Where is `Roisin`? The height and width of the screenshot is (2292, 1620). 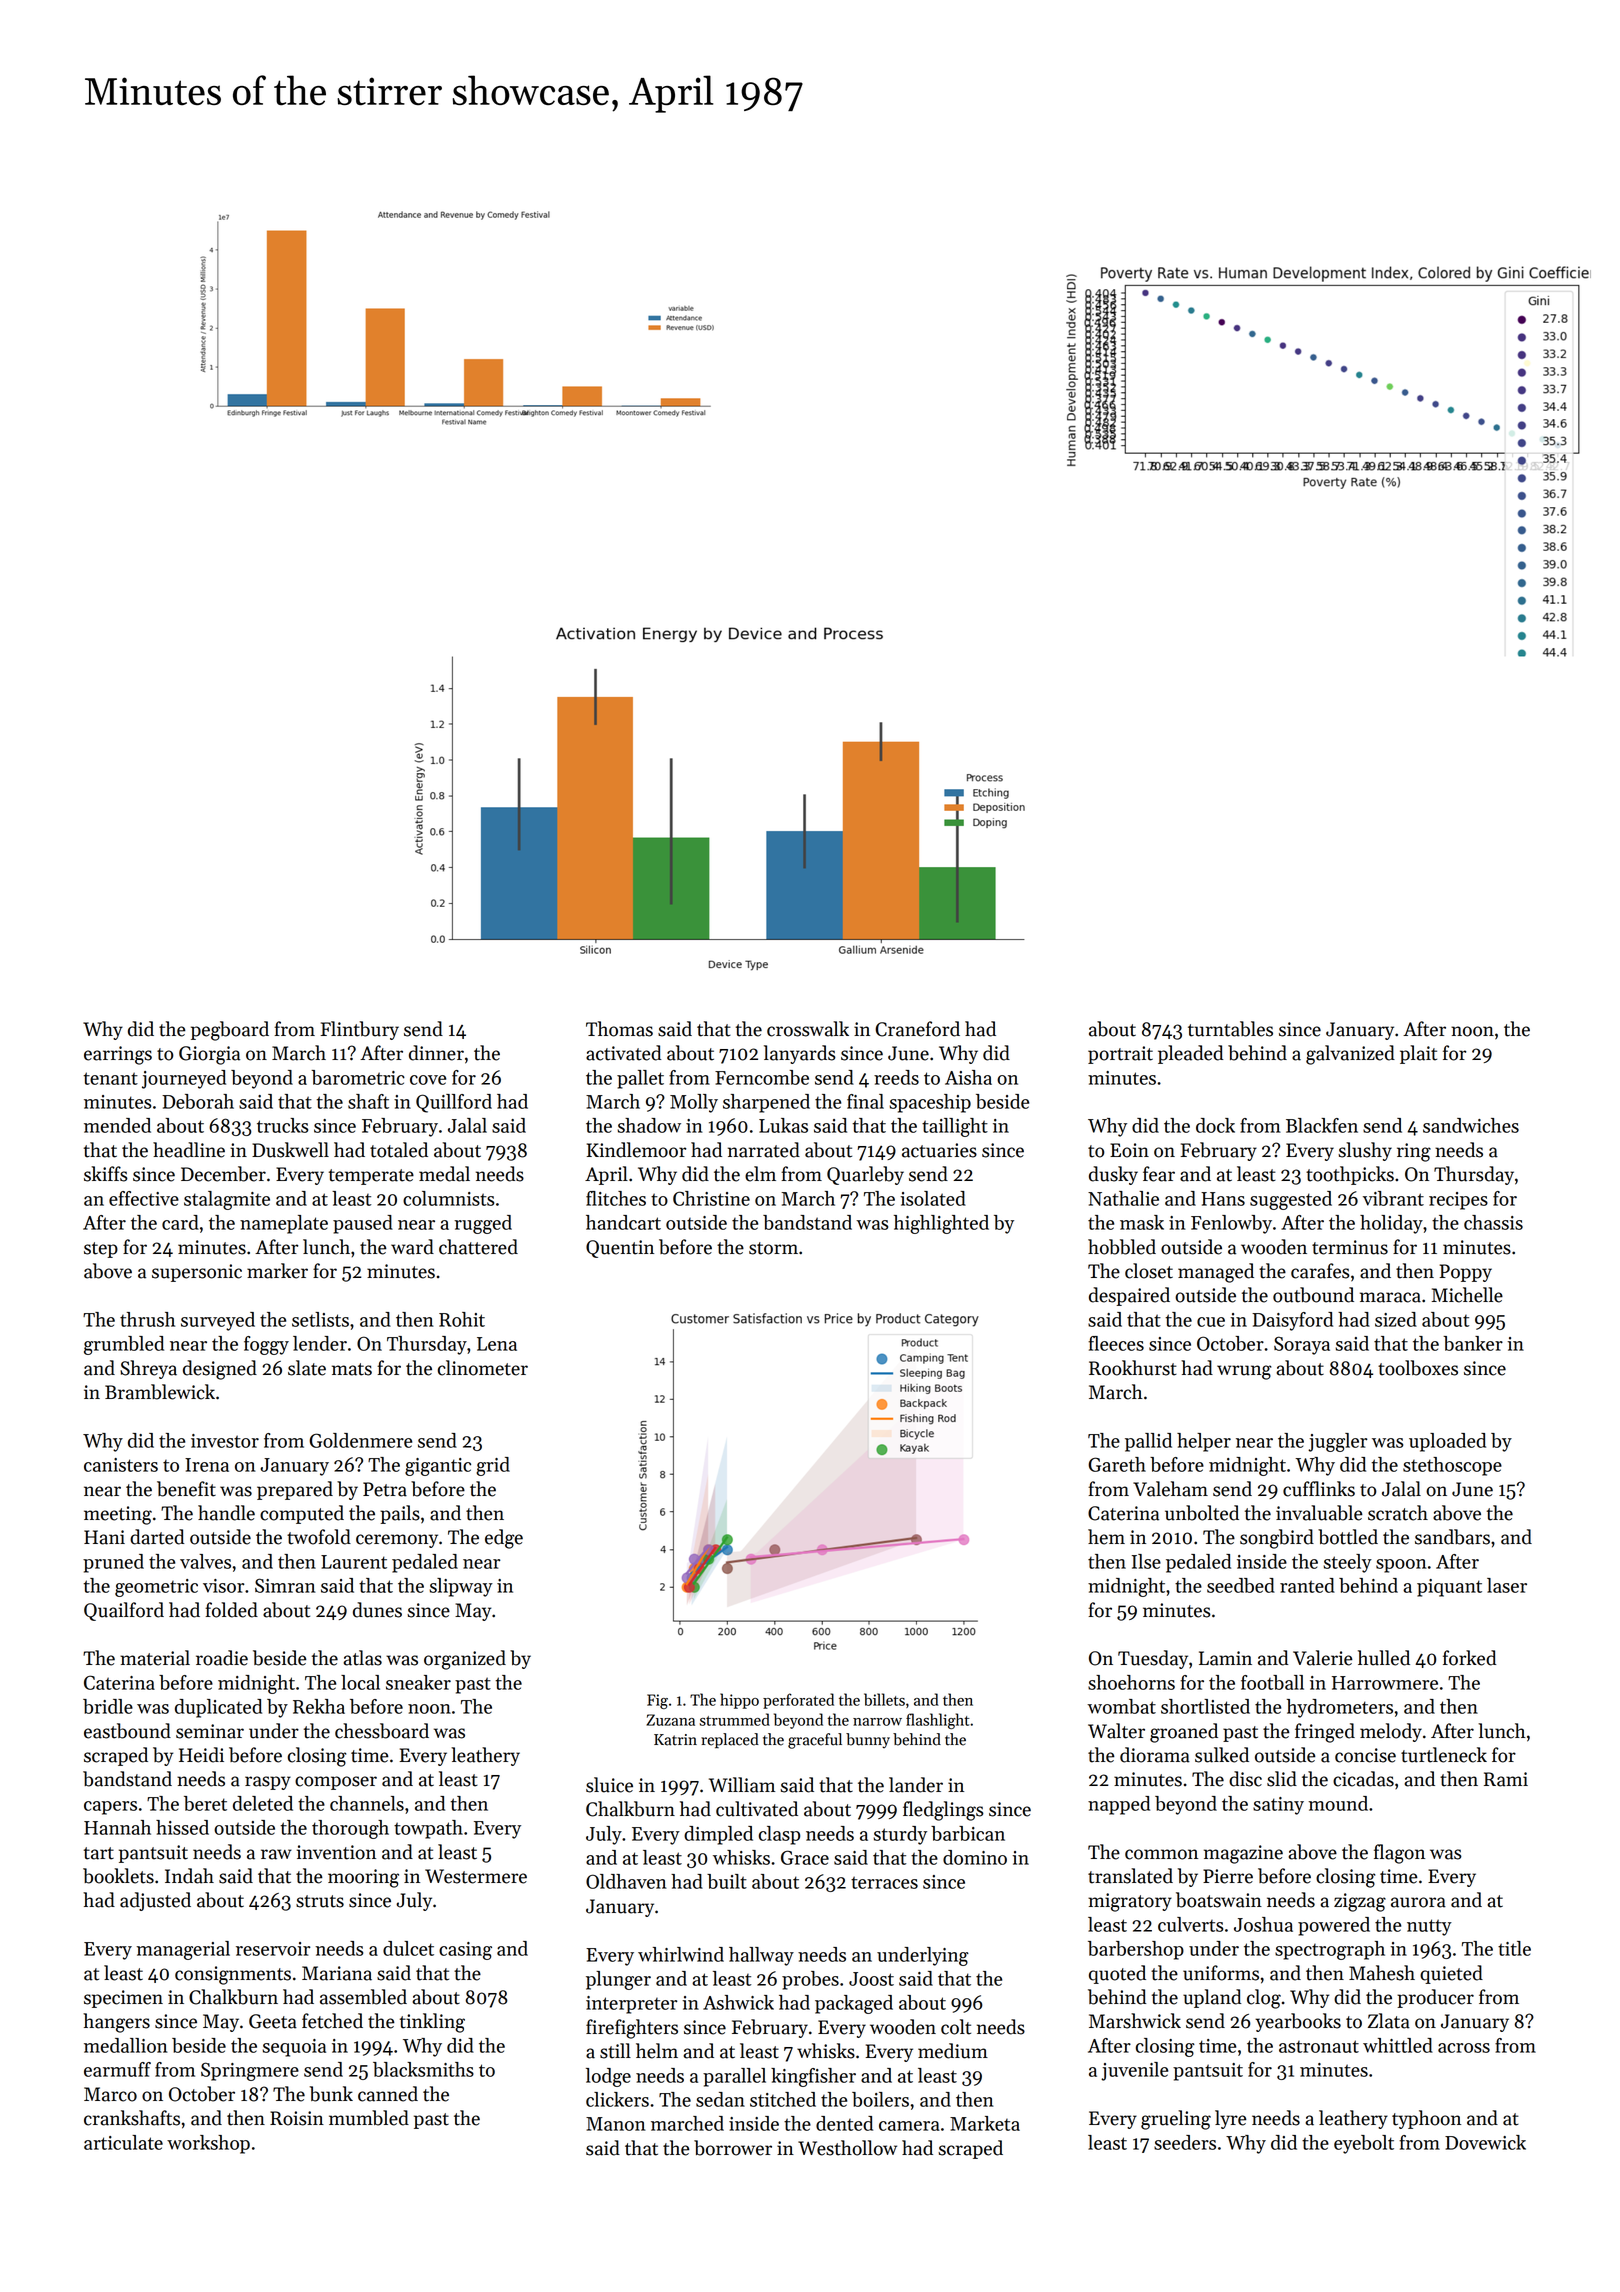 Roisin is located at coordinates (297, 2118).
